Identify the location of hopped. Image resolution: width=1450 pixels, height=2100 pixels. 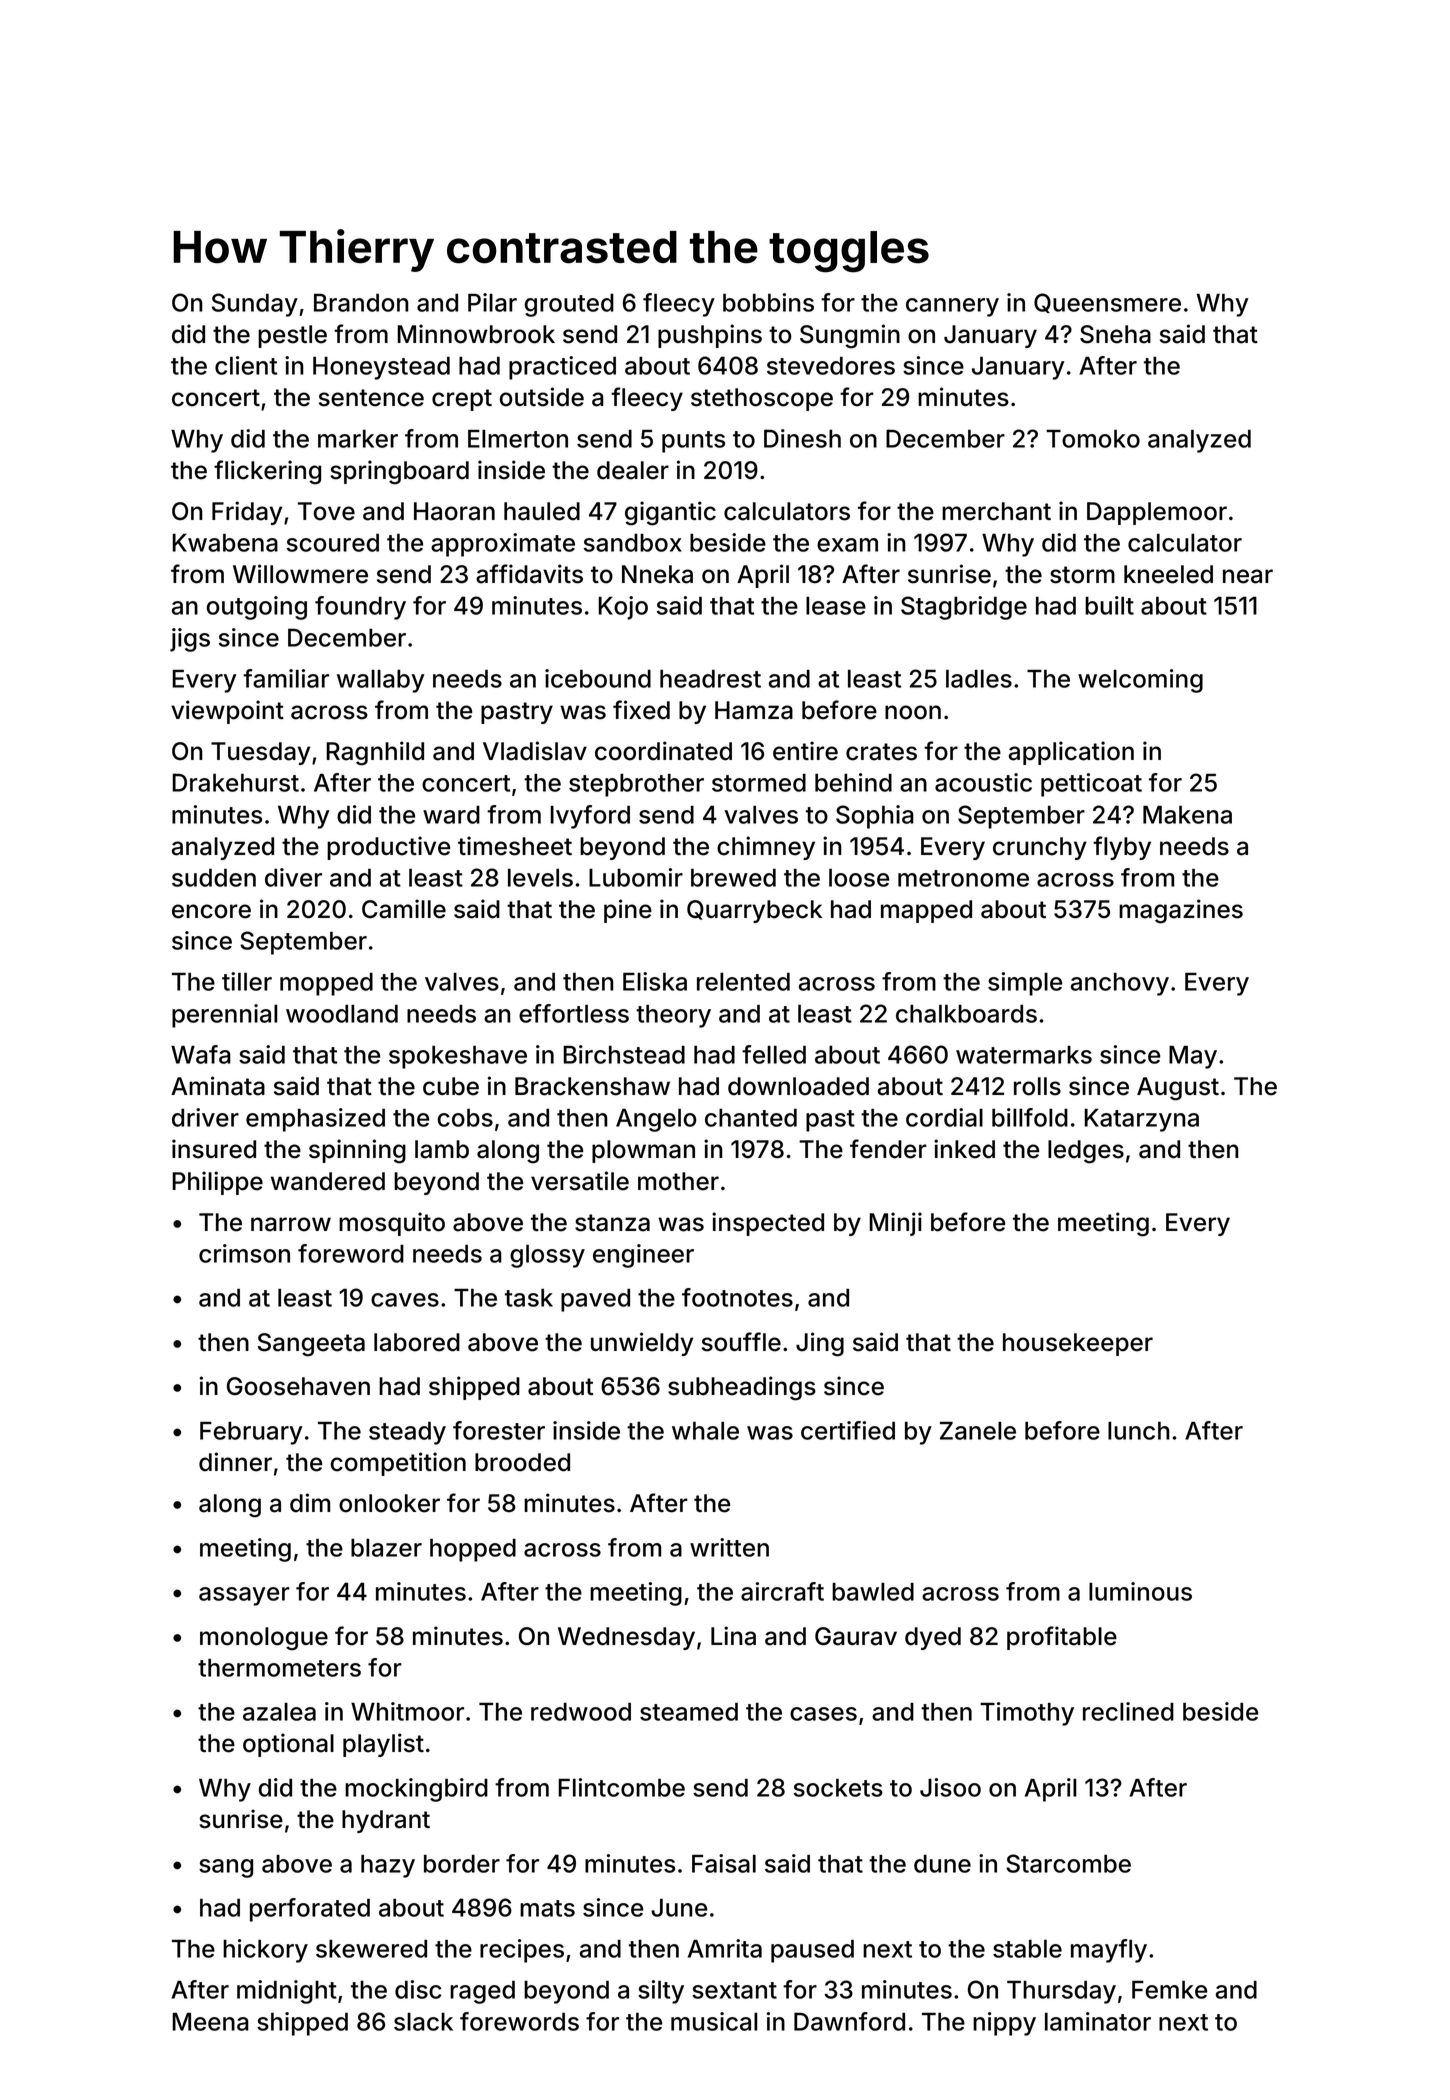
(473, 1550).
